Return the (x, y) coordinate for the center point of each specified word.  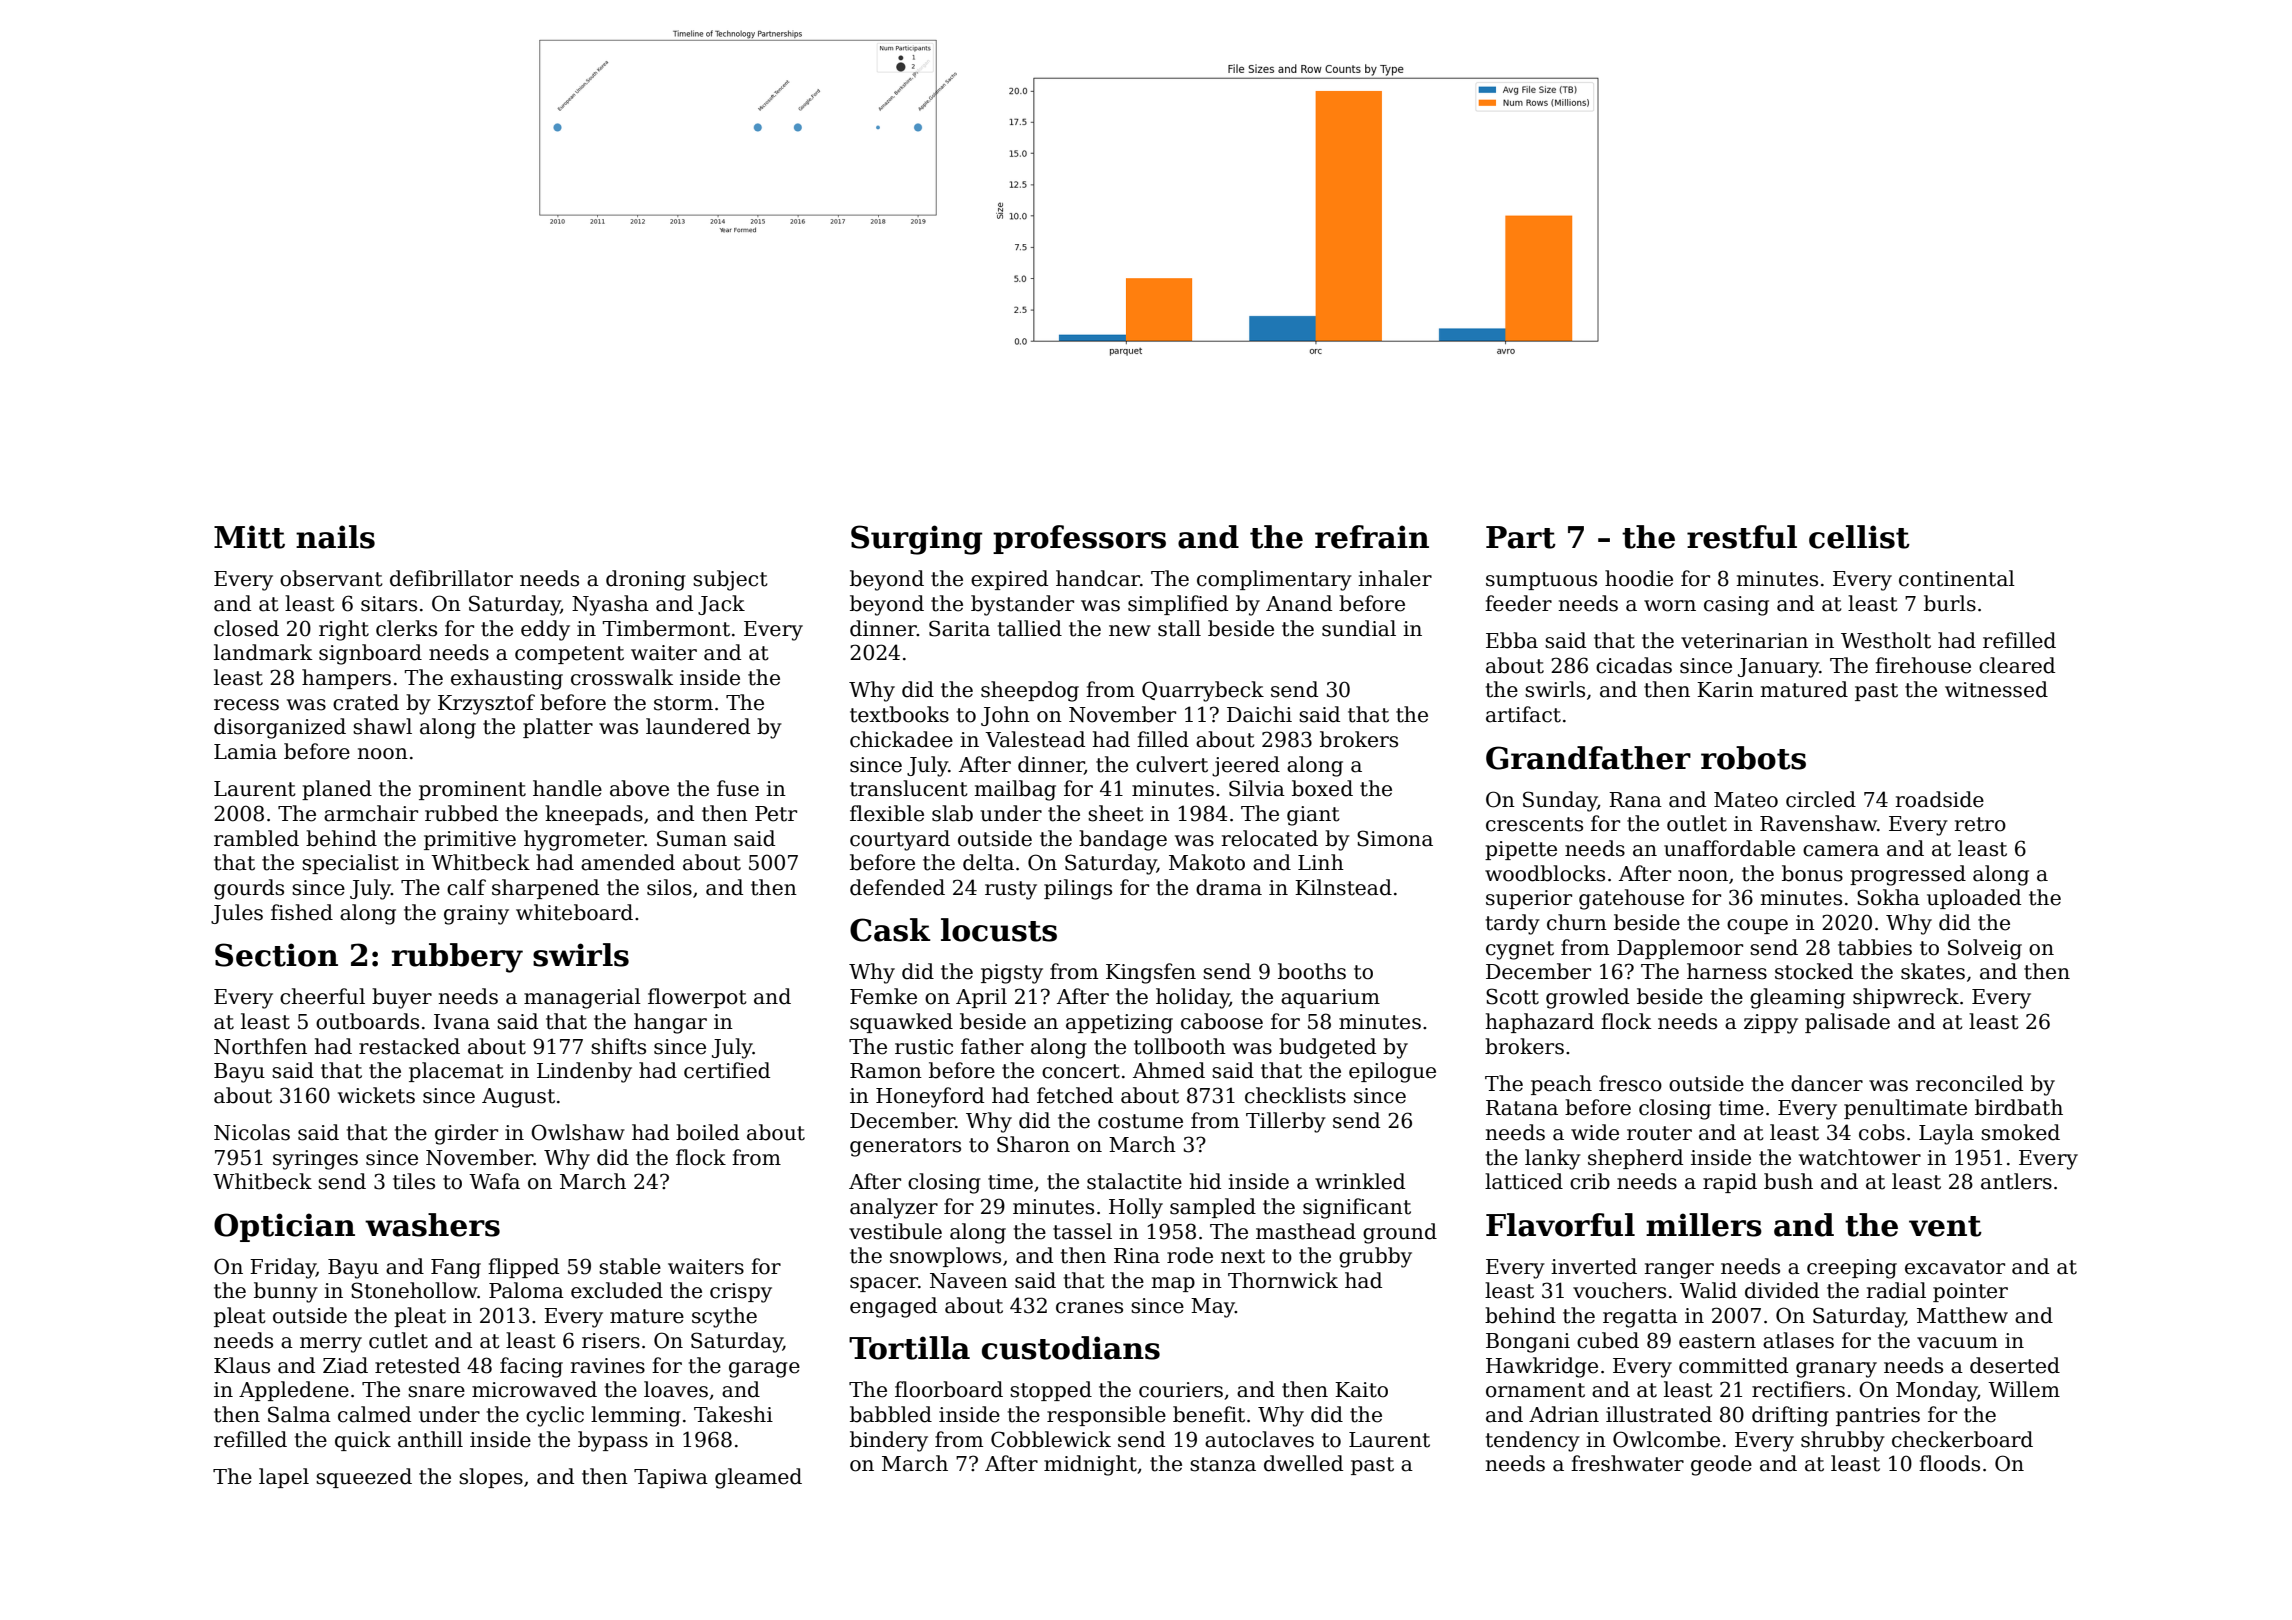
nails (335, 537)
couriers (1181, 1390)
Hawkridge (1542, 1367)
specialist (350, 864)
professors (1079, 539)
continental (1957, 578)
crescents (1534, 824)
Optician (284, 1227)
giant (1313, 816)
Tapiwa (671, 1478)
